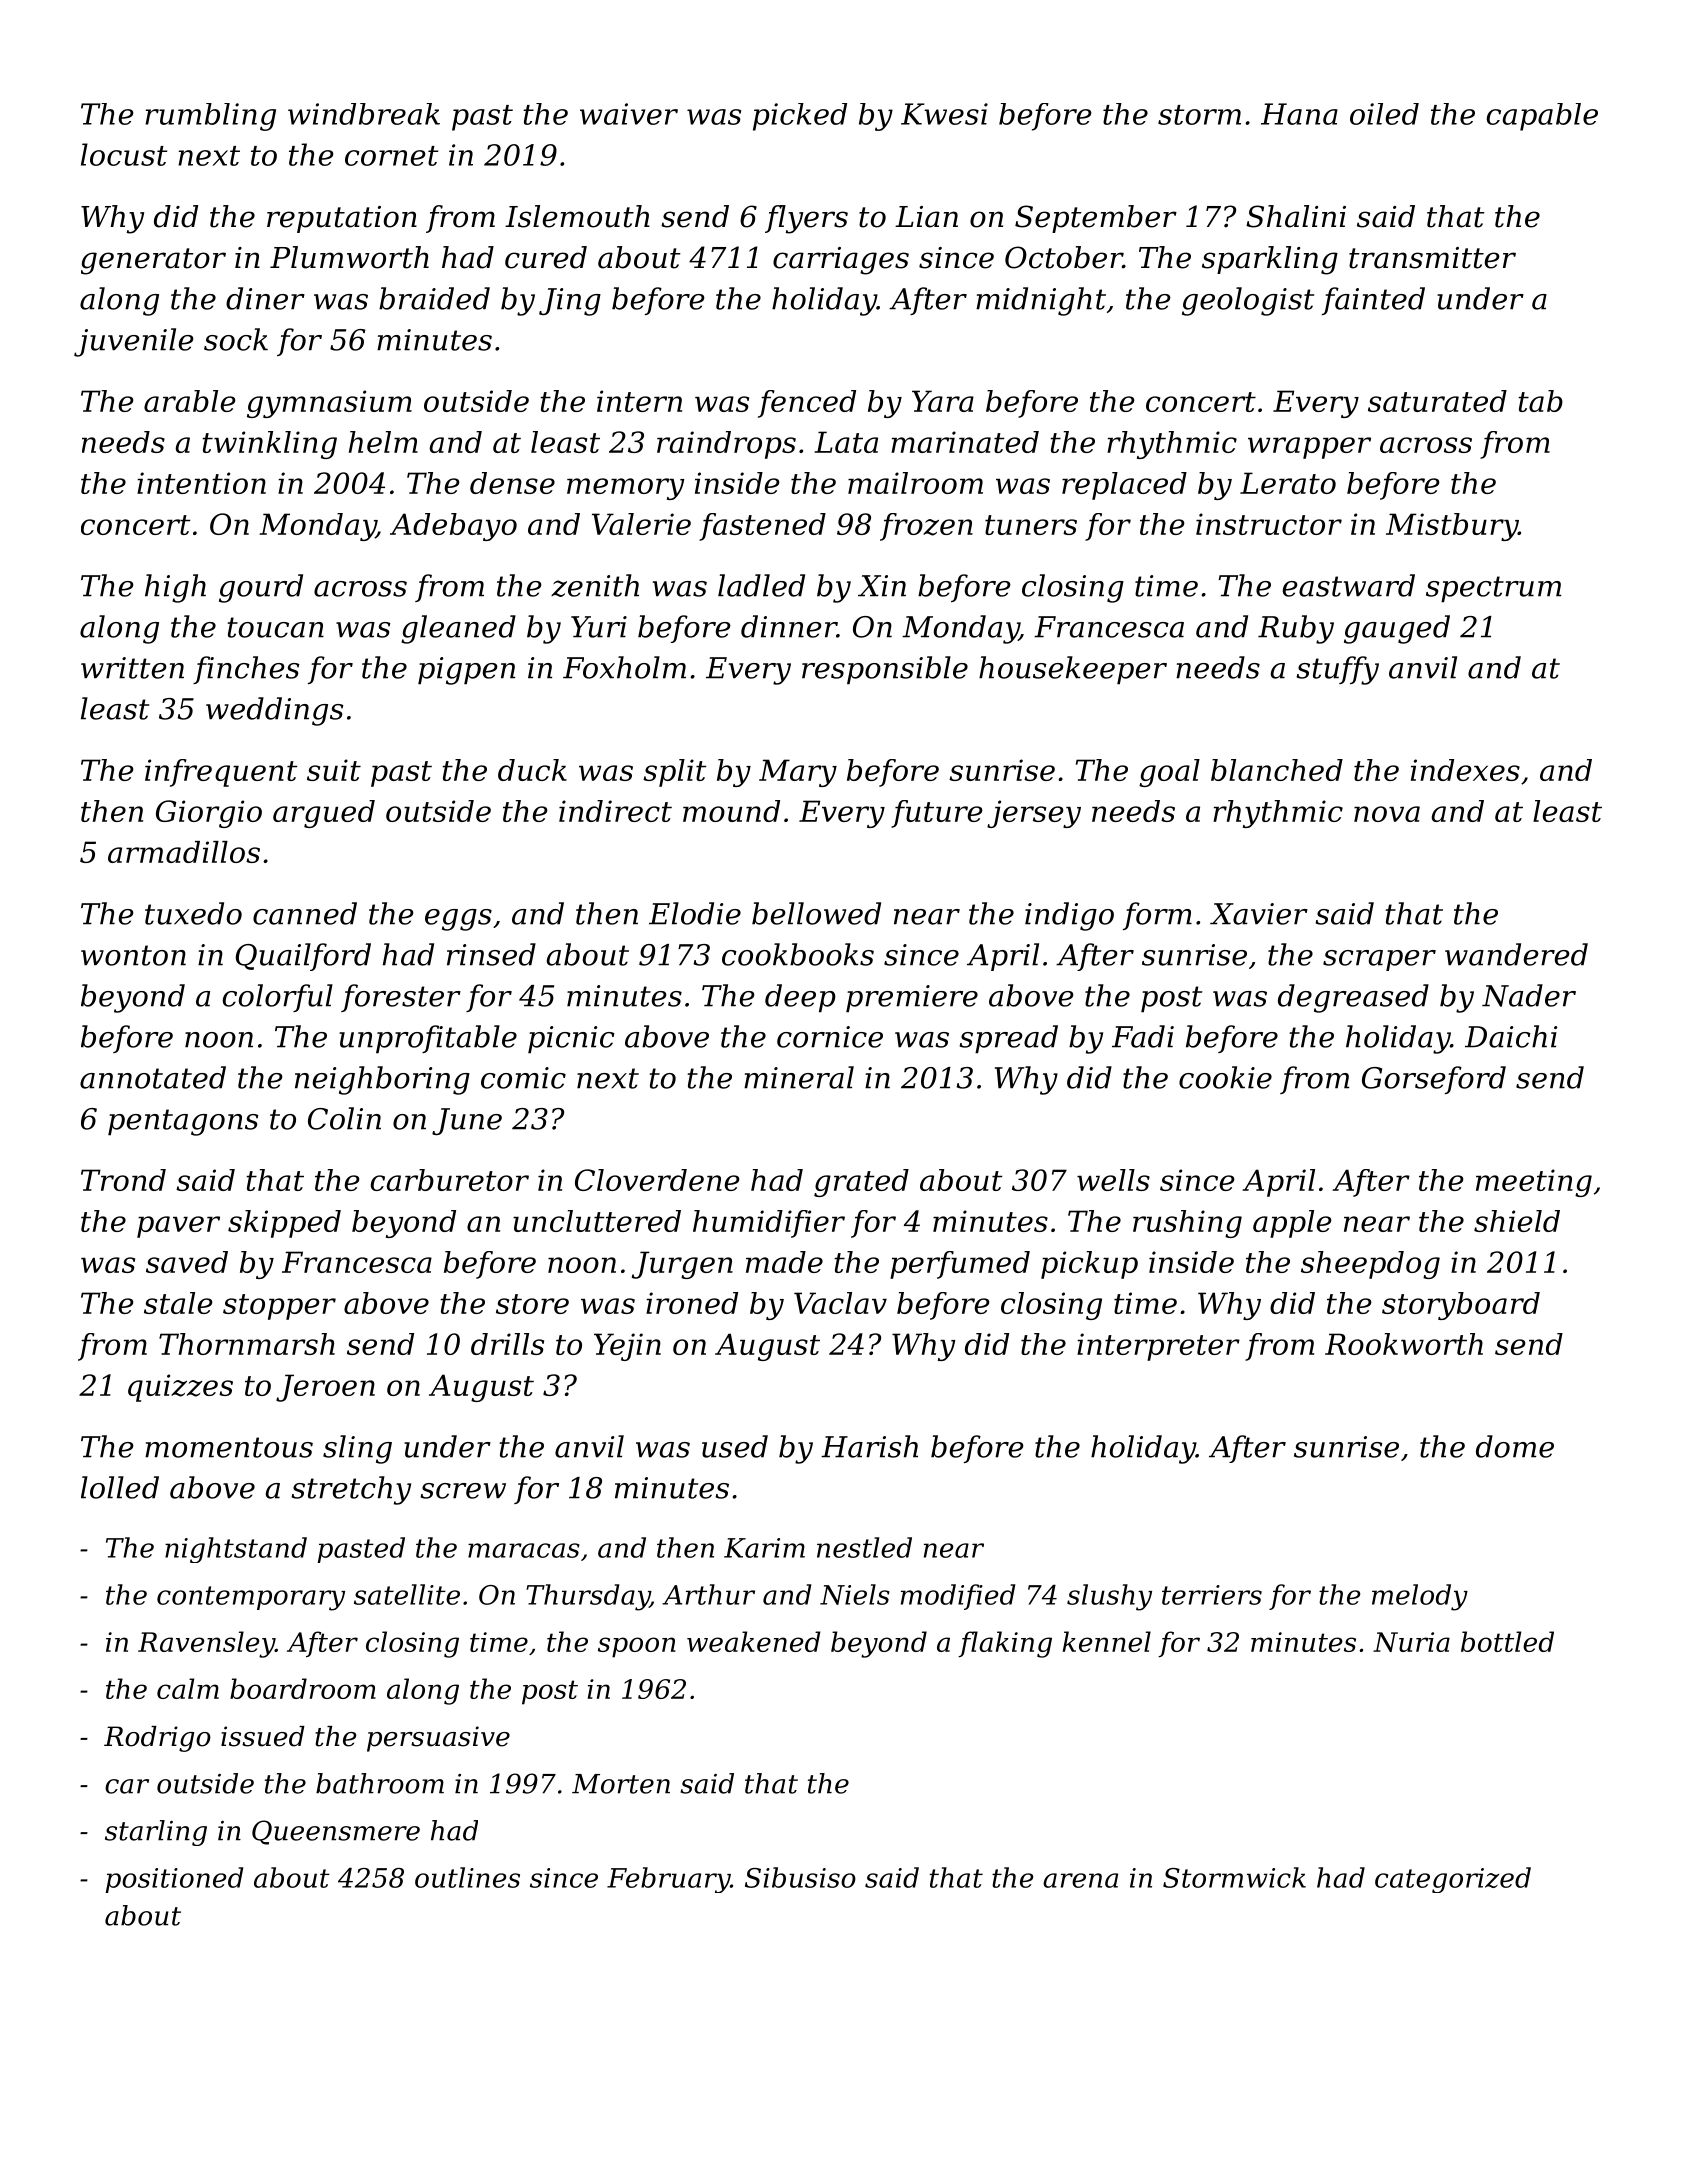 The image size is (1683, 2178). What do you see at coordinates (221, 773) in the image?
I see `infrequent` at bounding box center [221, 773].
